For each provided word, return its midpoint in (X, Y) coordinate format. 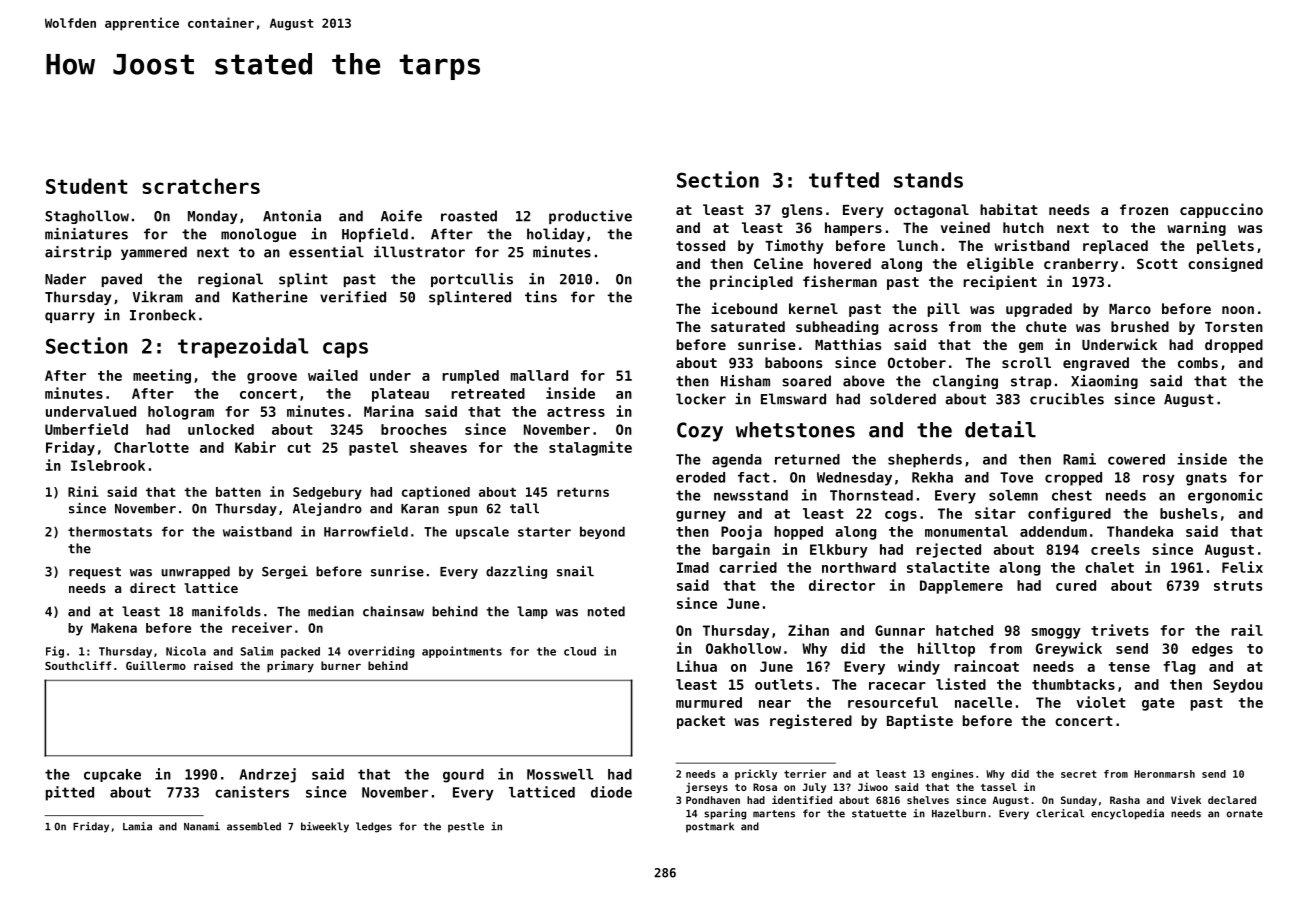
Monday (212, 217)
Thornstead (871, 495)
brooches (414, 429)
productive (590, 217)
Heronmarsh (1164, 774)
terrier (805, 773)
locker (701, 399)
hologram (181, 413)
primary (290, 667)
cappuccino (1221, 210)
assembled (254, 826)
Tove (1016, 477)
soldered (903, 399)
